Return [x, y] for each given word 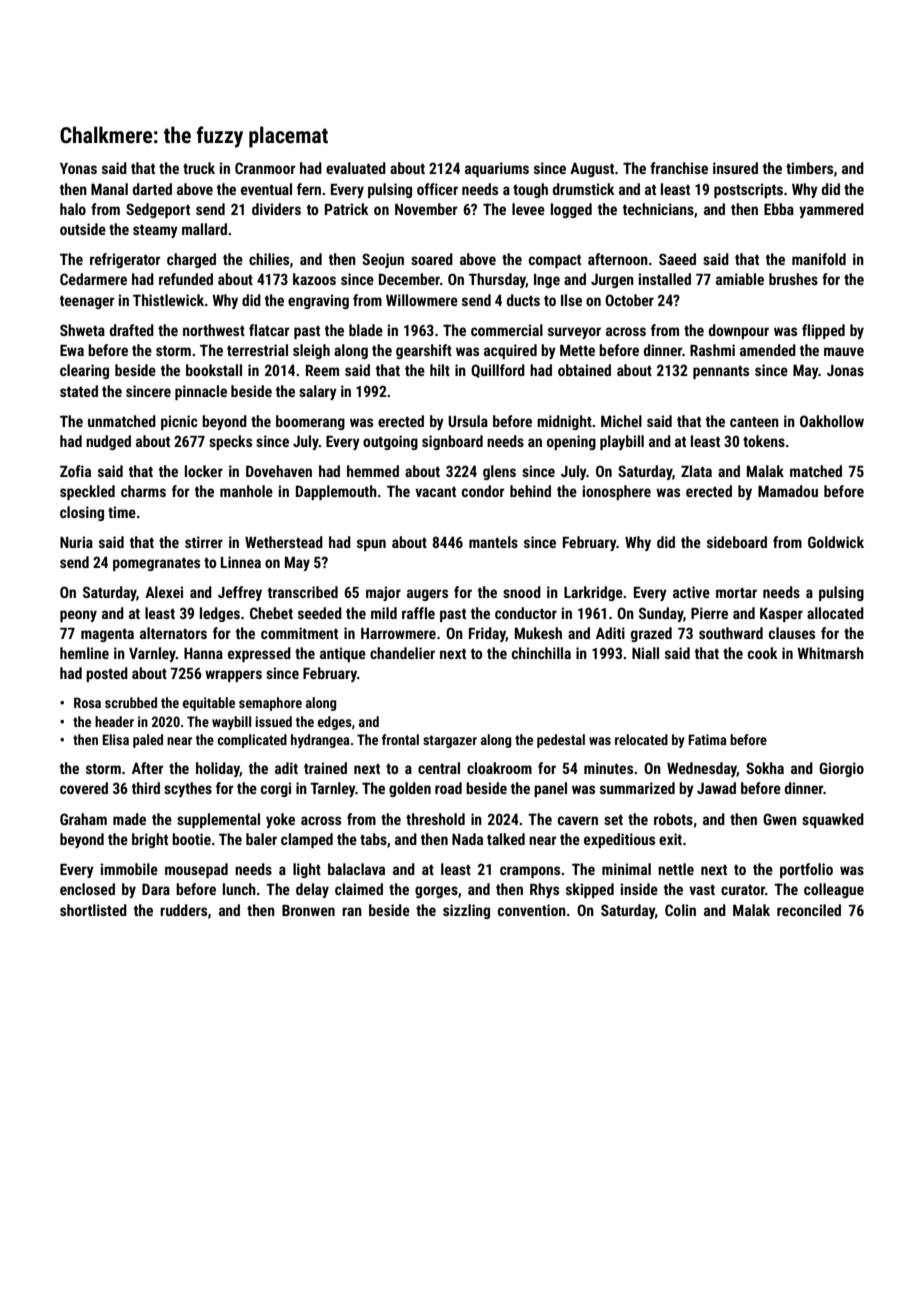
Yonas [78, 168]
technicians [658, 209]
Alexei [164, 592]
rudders [183, 910]
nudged [108, 442]
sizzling [466, 911]
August [592, 169]
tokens [764, 441]
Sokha [765, 768]
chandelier [402, 653]
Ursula [468, 421]
